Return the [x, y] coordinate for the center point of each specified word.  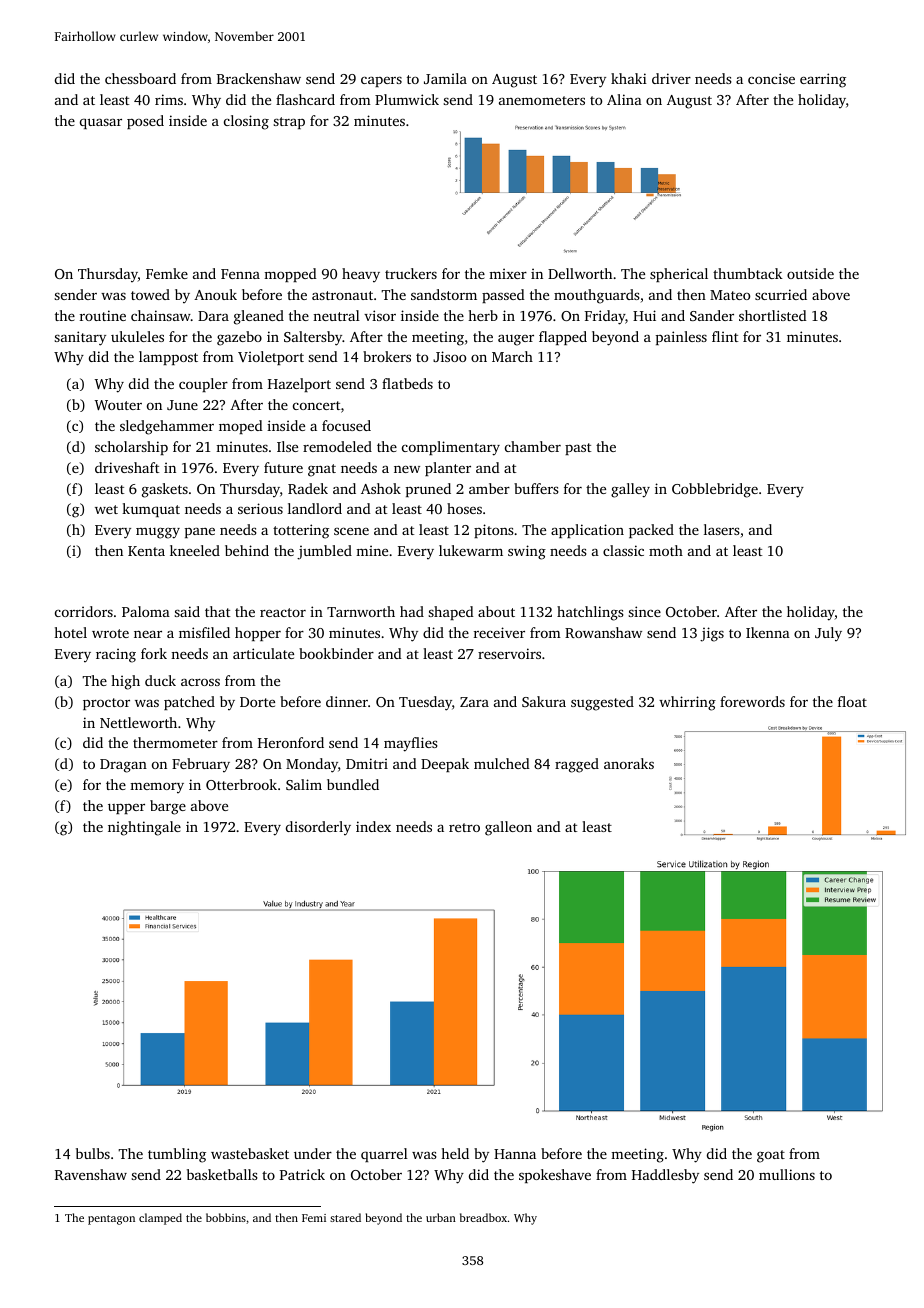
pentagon [111, 1220]
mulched [502, 763]
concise [771, 78]
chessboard [140, 78]
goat [771, 1156]
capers [381, 81]
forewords [752, 701]
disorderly [318, 828]
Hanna [515, 1154]
